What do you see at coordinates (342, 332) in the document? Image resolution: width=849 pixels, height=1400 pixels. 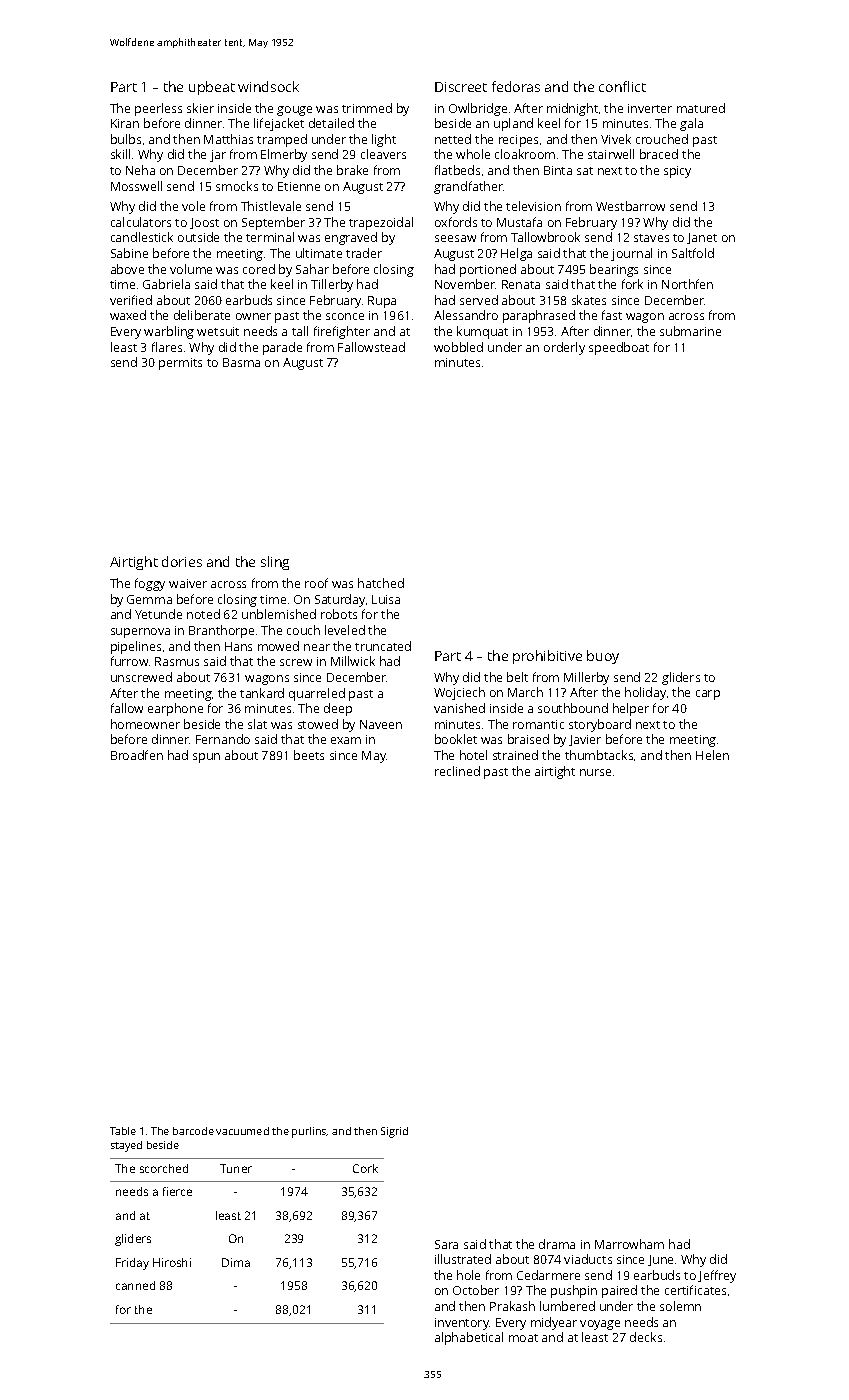 I see `firefighter` at bounding box center [342, 332].
